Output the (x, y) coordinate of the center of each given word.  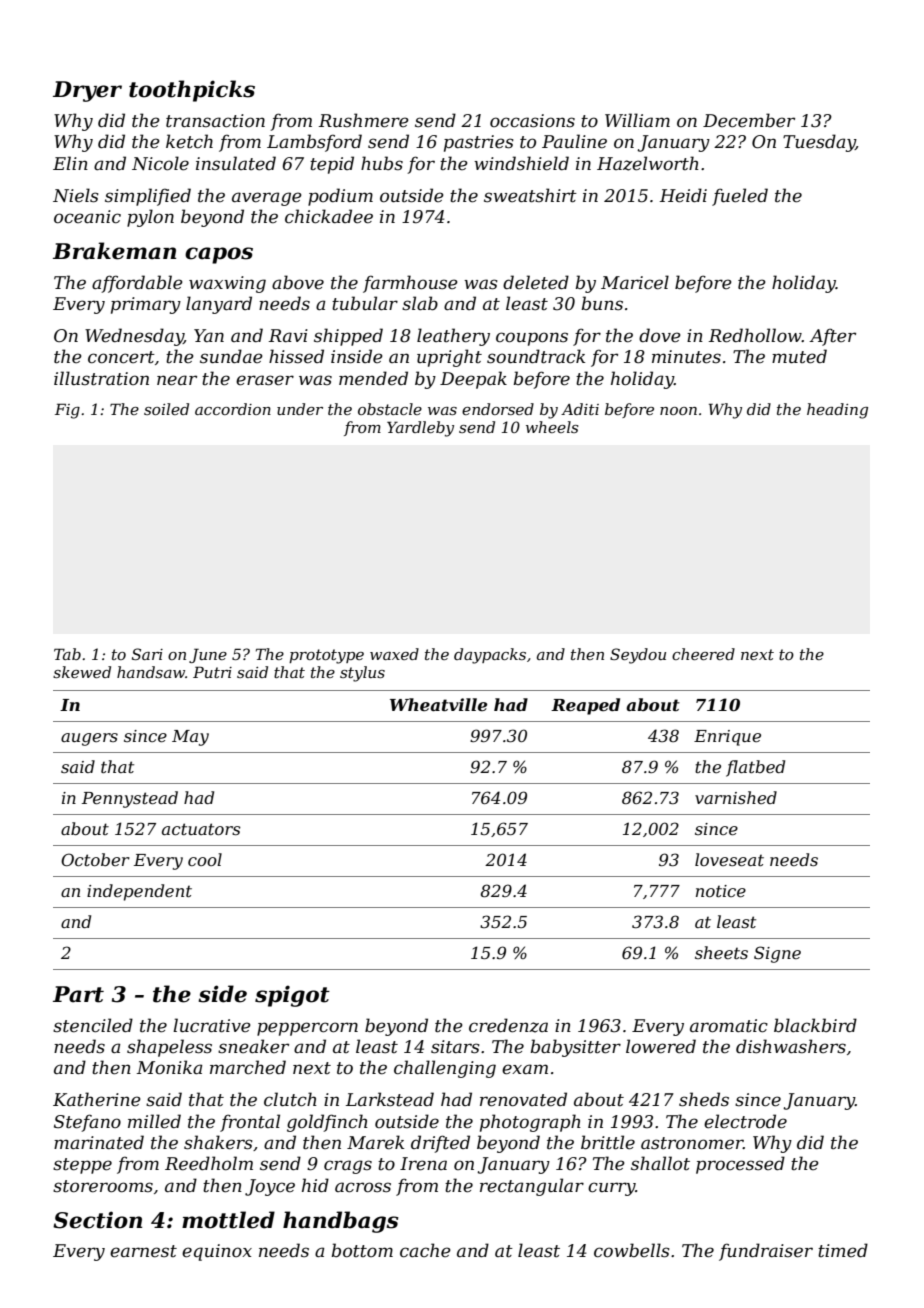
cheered (703, 654)
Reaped (585, 706)
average (267, 199)
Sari (147, 654)
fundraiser (766, 1252)
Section (97, 1220)
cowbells (632, 1250)
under (300, 409)
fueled (740, 197)
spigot (292, 996)
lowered (661, 1046)
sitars (455, 1047)
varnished (736, 797)
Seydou (638, 656)
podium (340, 197)
